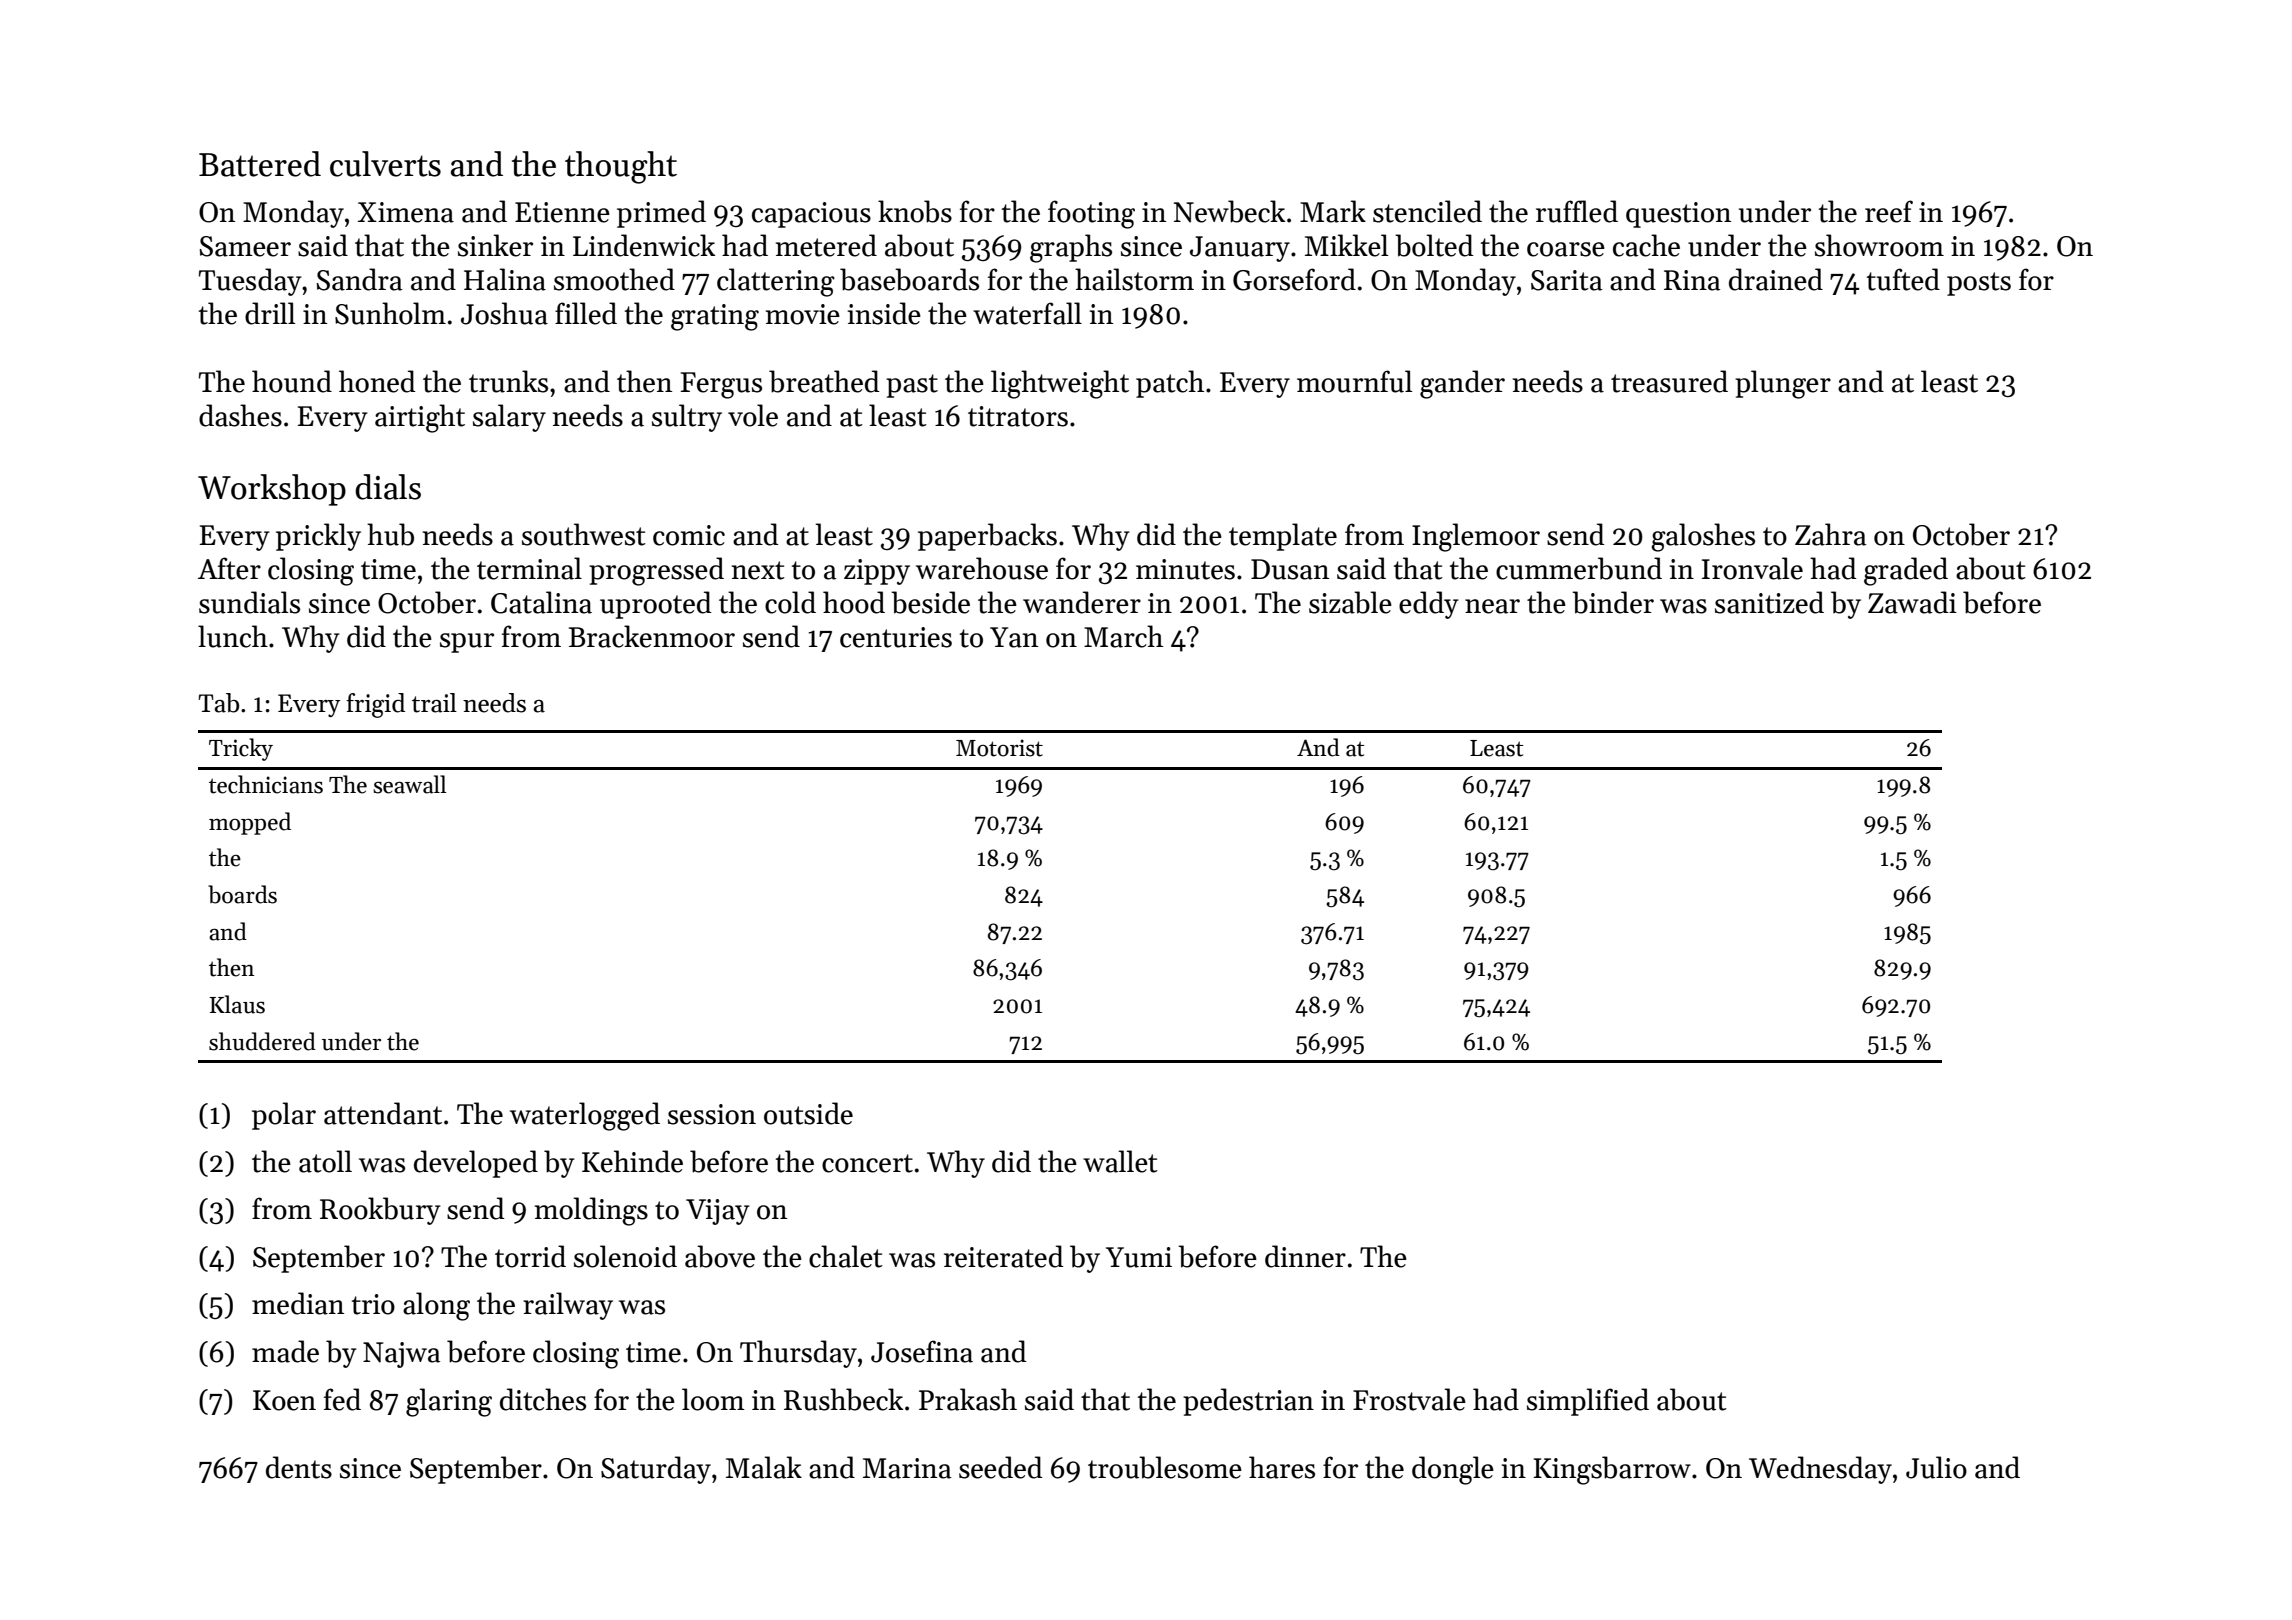  I want to click on stenciled, so click(1427, 211).
